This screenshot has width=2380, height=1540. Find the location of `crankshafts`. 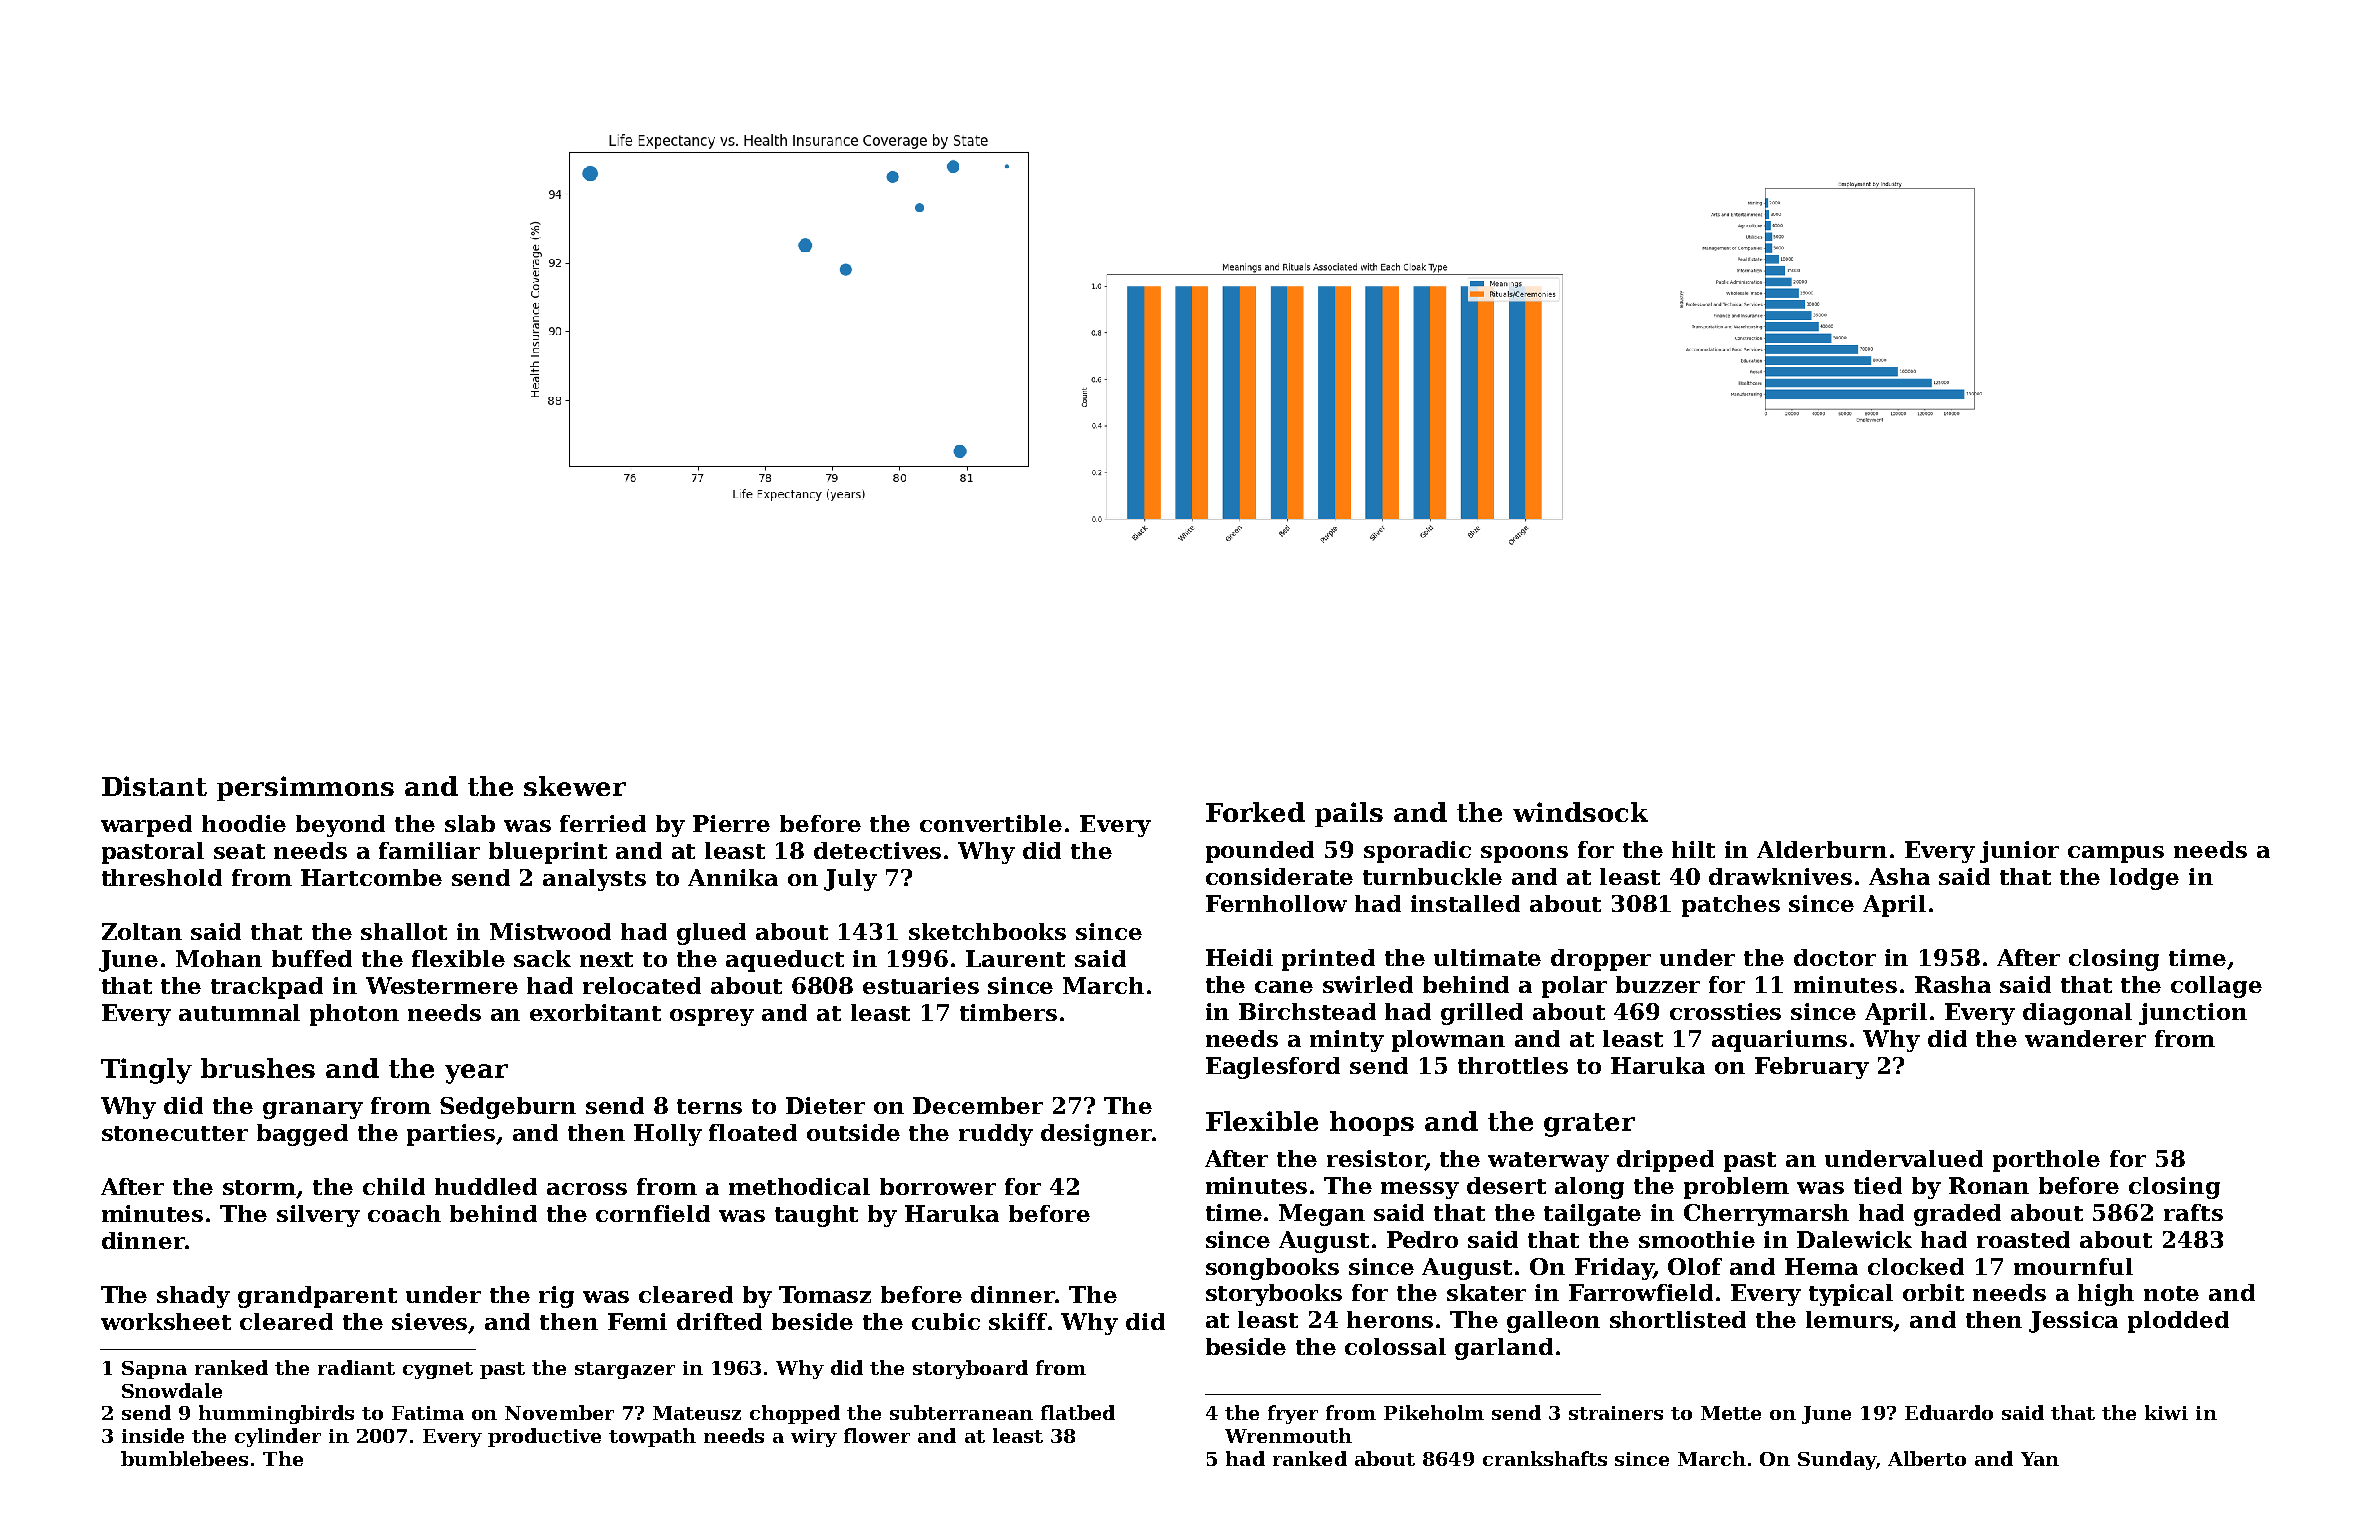

crankshafts is located at coordinates (1545, 1458).
